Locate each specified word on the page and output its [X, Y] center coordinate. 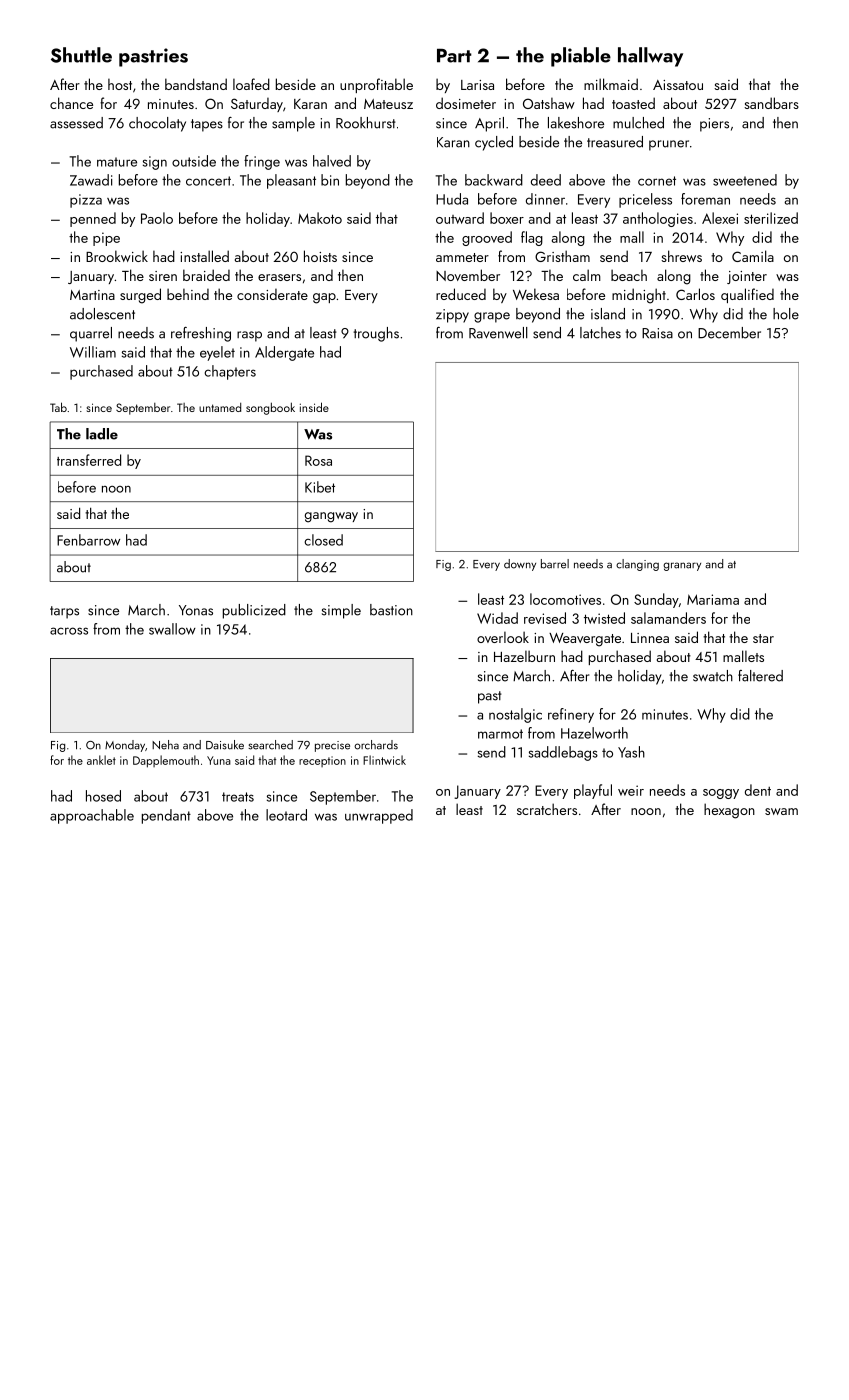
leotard [286, 815]
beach [629, 275]
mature [117, 162]
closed [323, 540]
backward [494, 180]
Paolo [157, 218]
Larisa [477, 85]
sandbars [771, 103]
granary [682, 566]
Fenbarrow [88, 540]
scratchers [547, 809]
